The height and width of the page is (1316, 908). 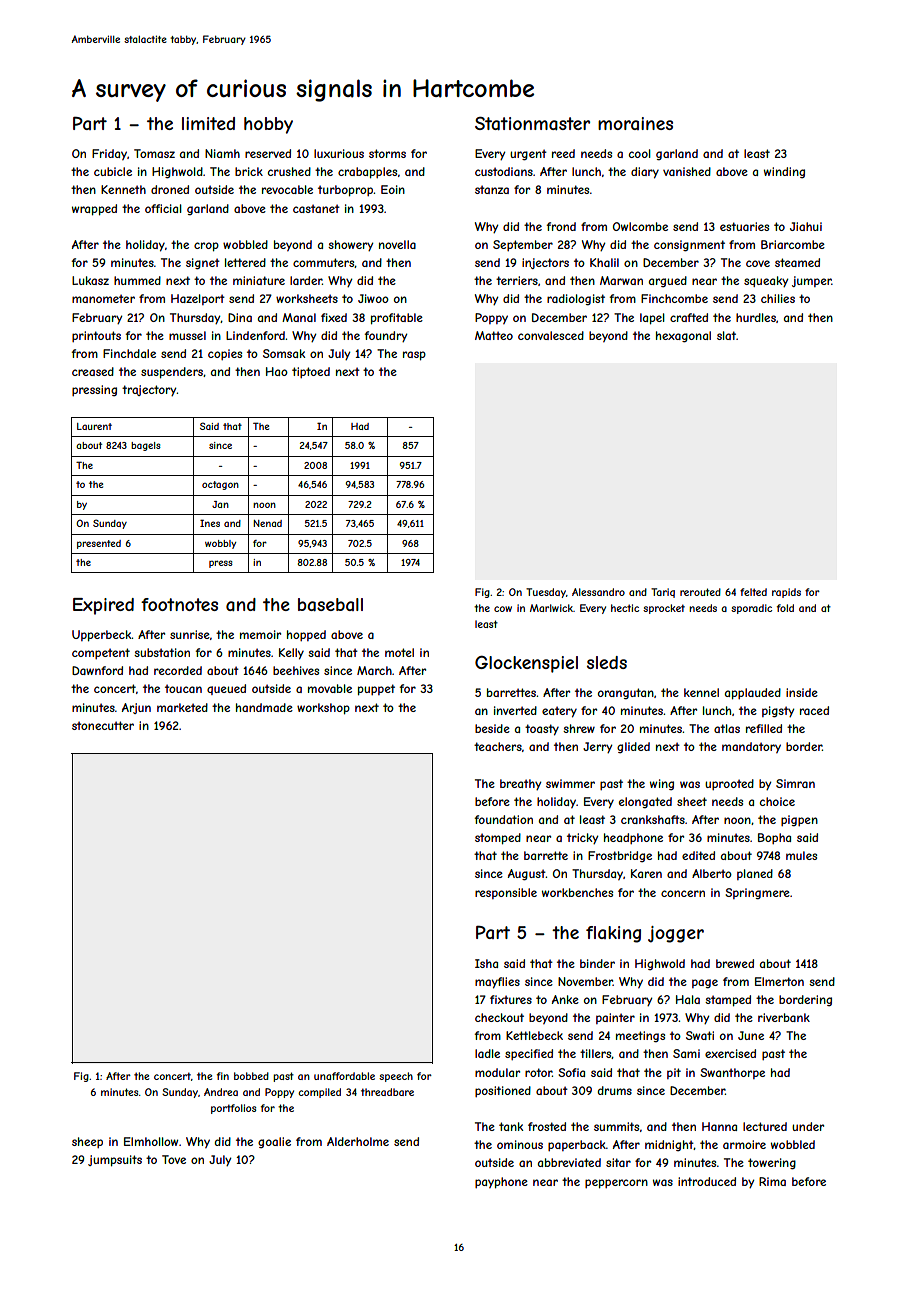 I want to click on portfolios, so click(x=233, y=1109).
